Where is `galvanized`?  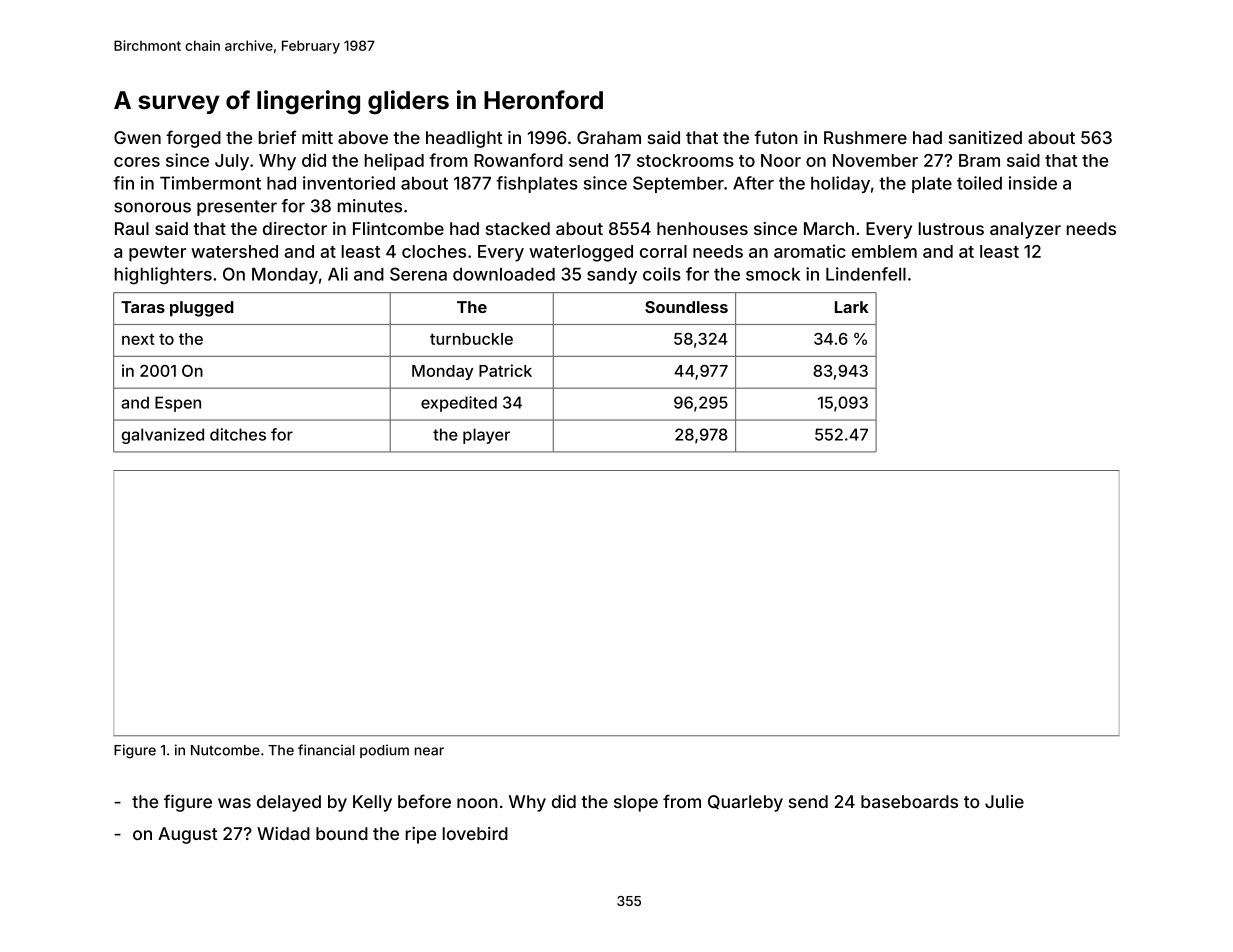 galvanized is located at coordinates (163, 436).
